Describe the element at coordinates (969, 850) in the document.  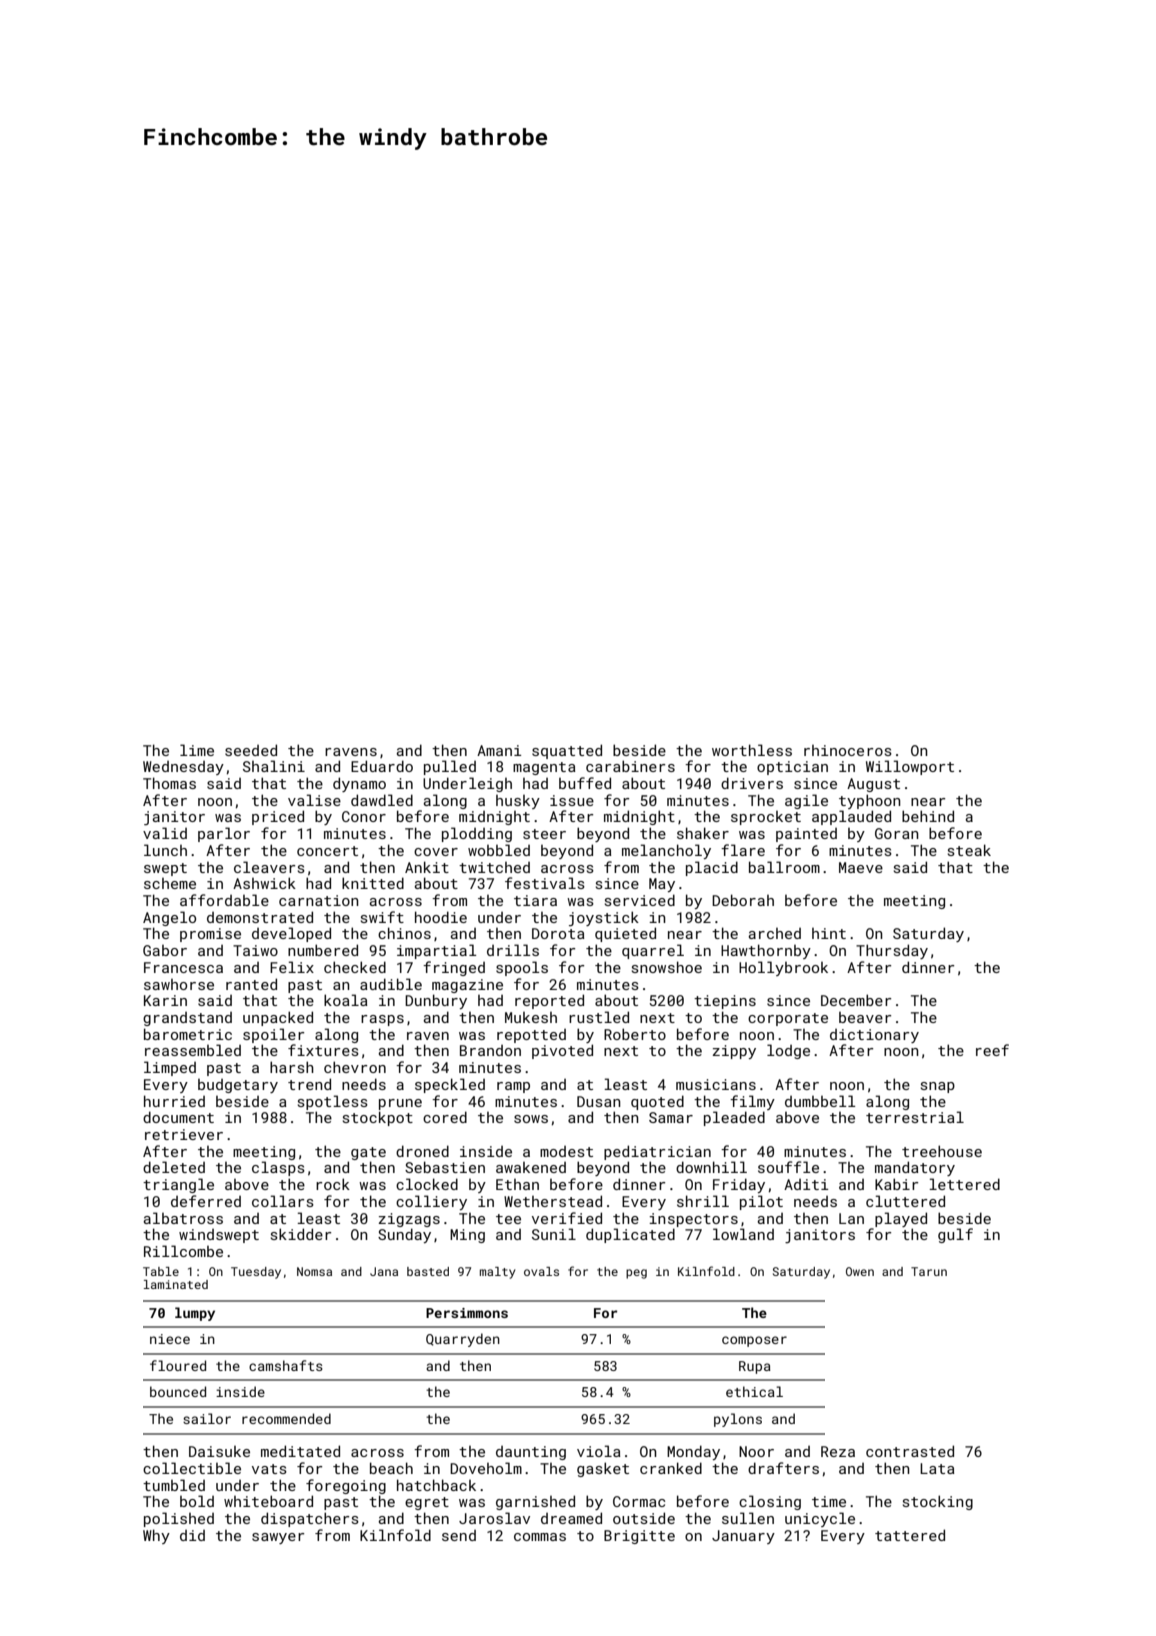
I see `steak` at that location.
